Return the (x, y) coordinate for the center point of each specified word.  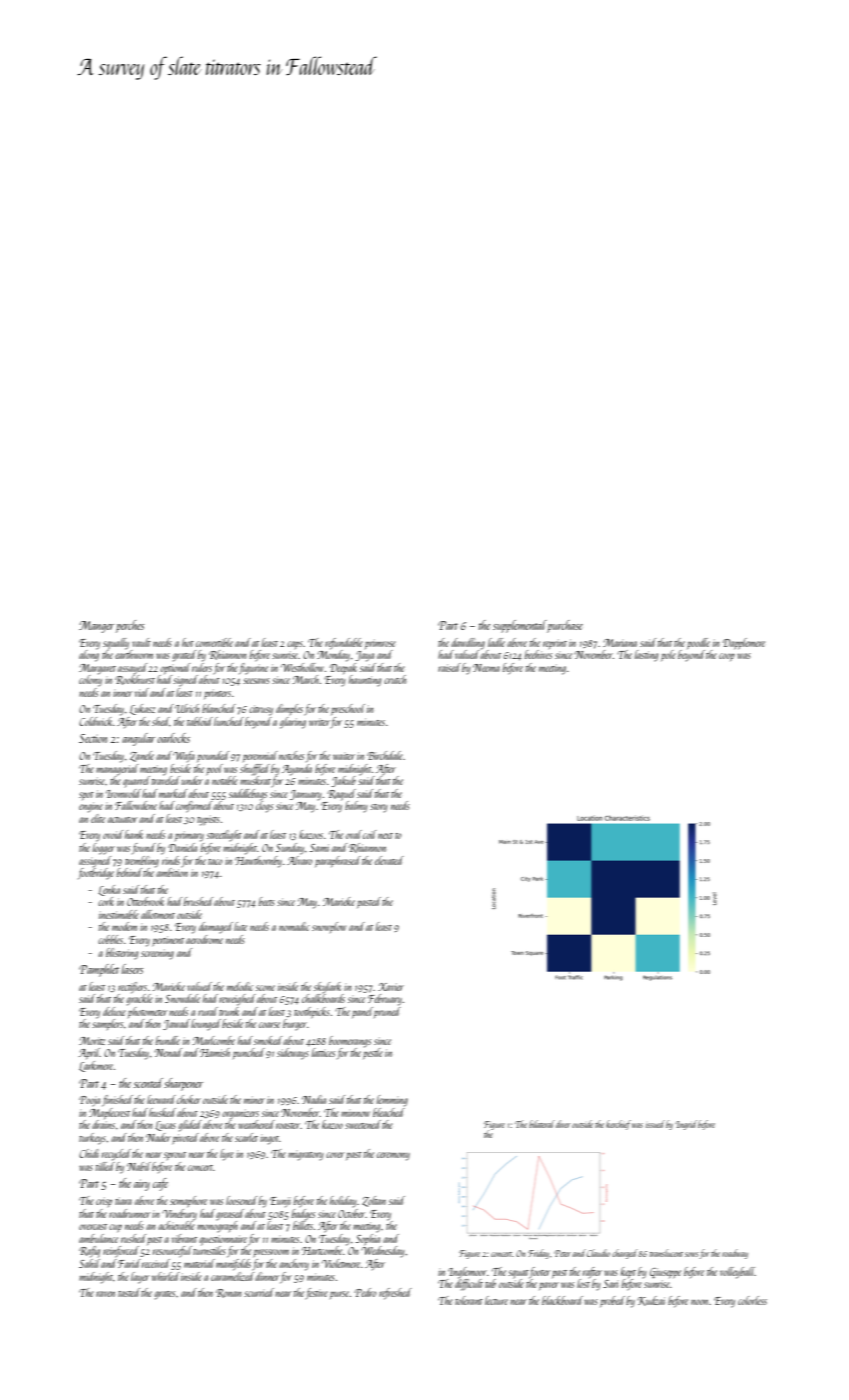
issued (655, 1124)
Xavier (391, 987)
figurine (253, 669)
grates (165, 1295)
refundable (344, 643)
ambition (172, 872)
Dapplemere (744, 643)
